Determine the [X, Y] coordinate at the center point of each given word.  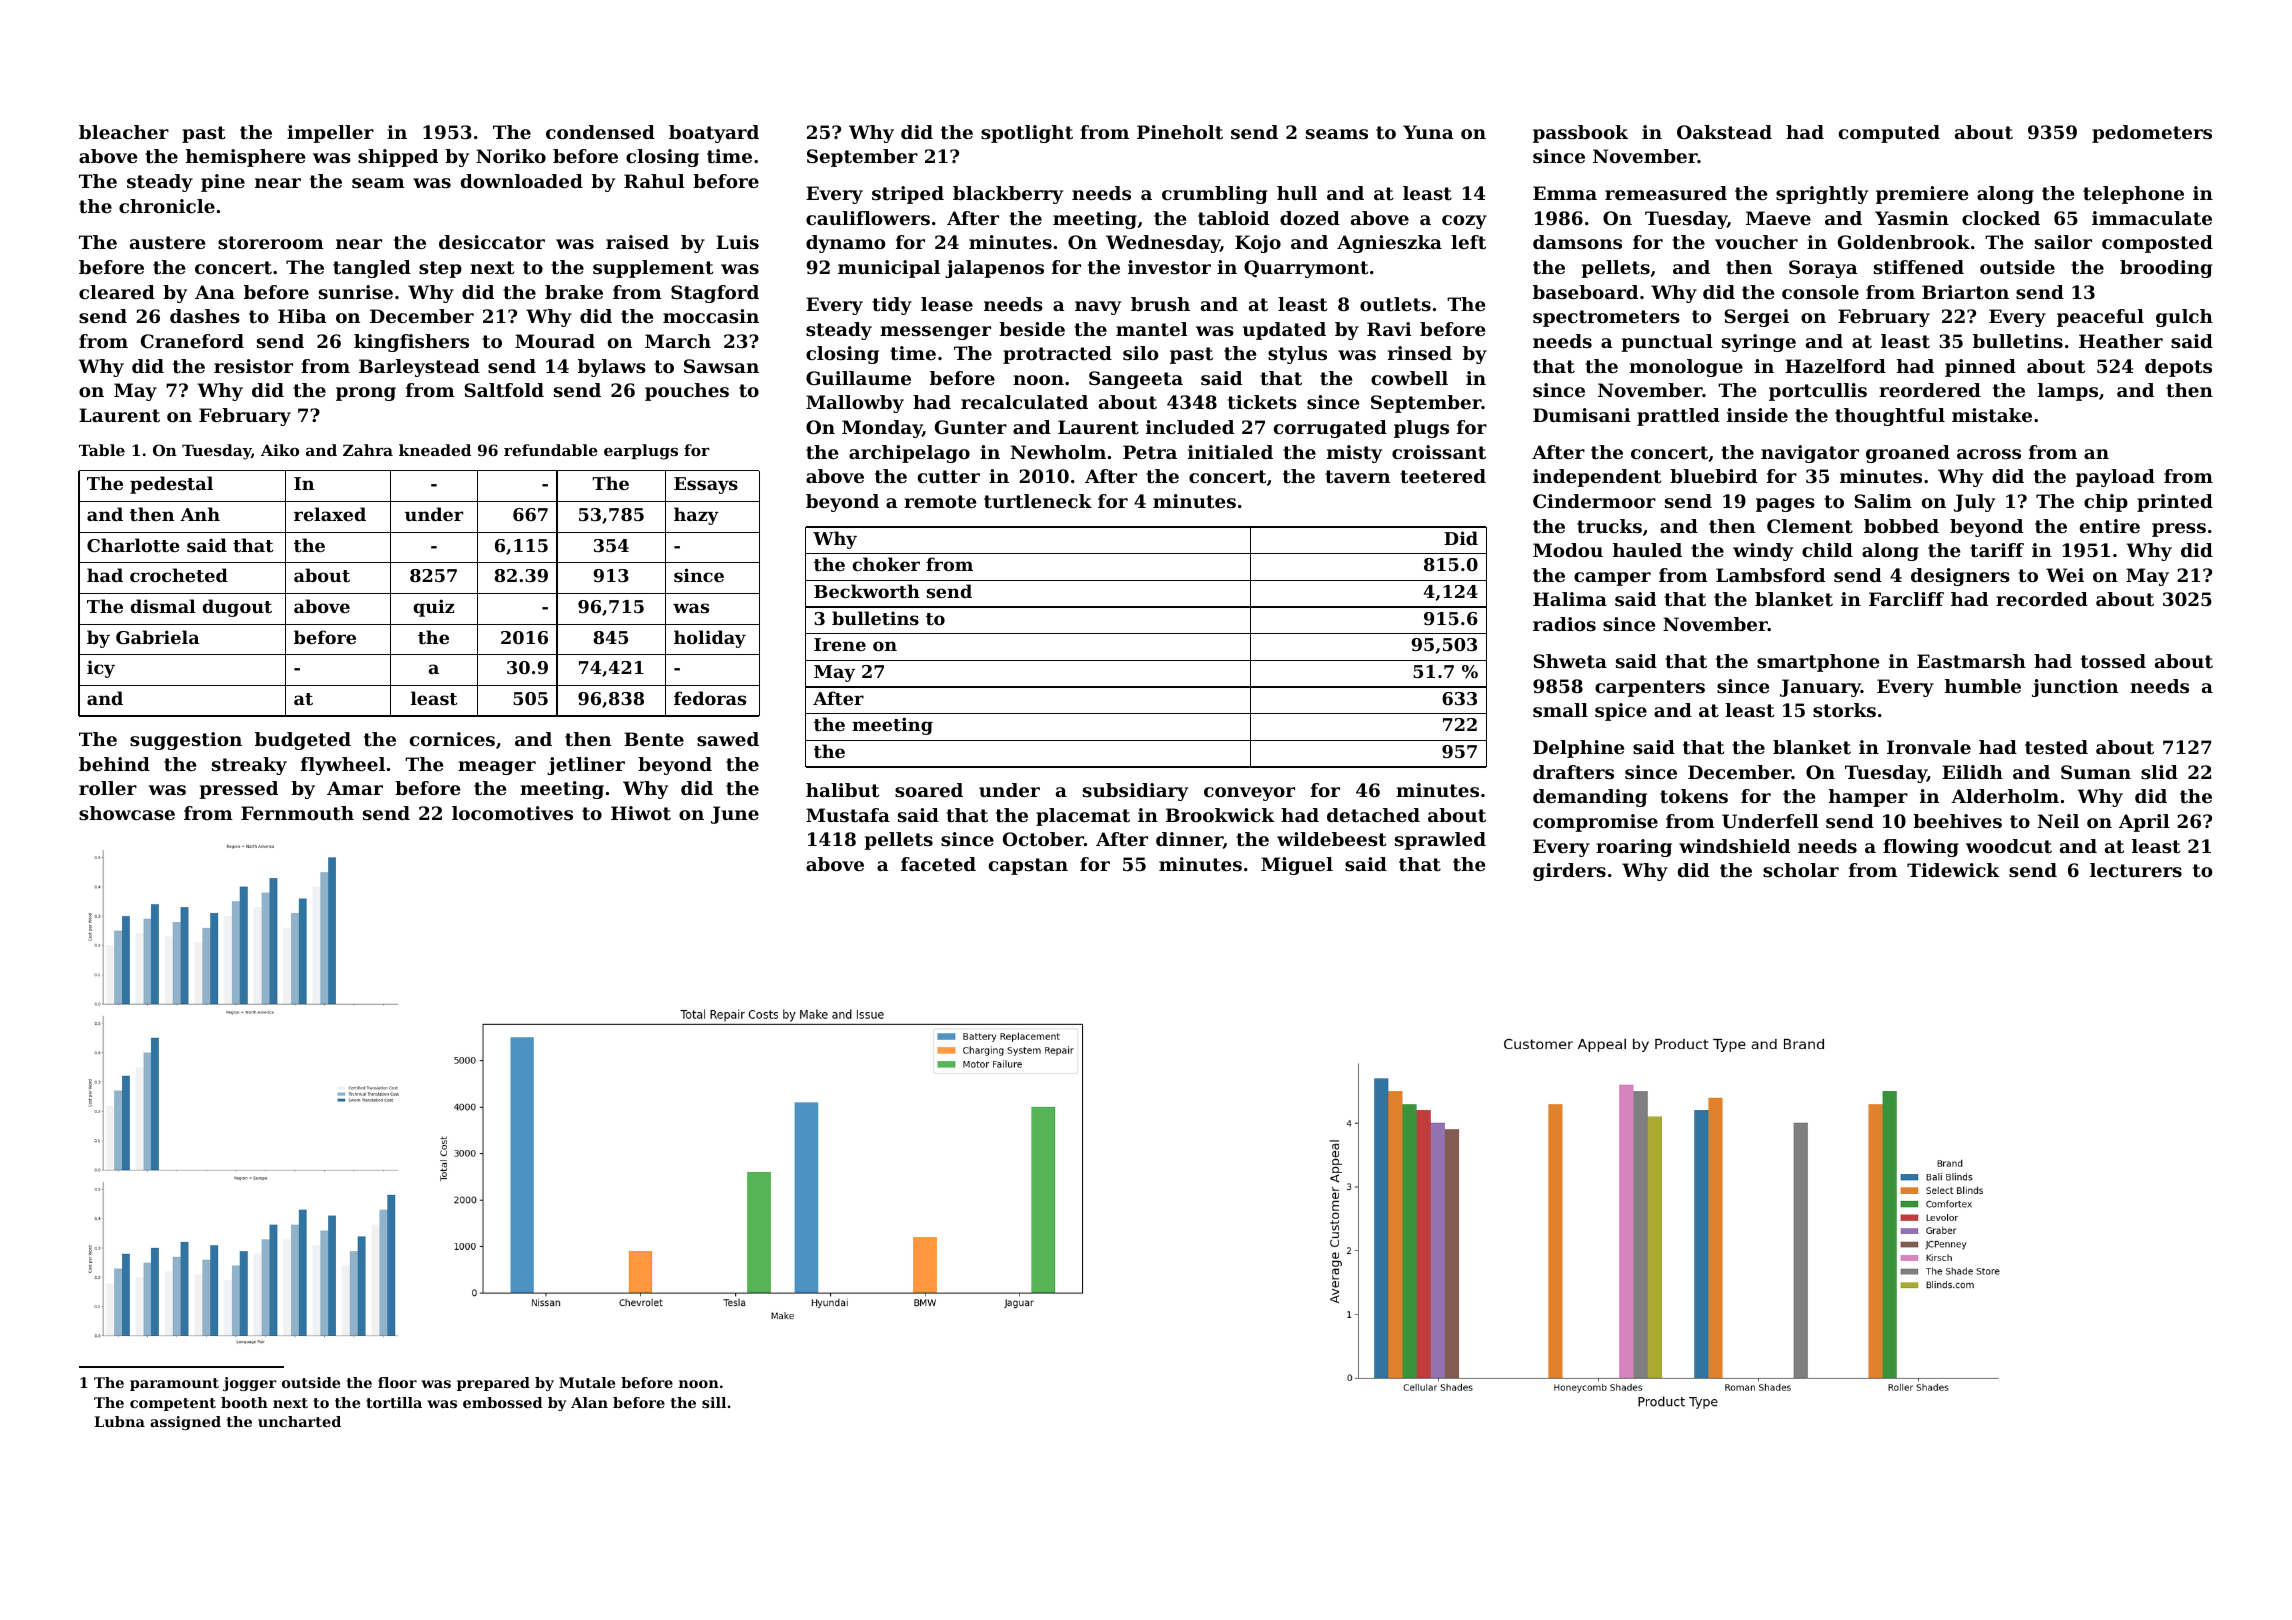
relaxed [330, 514]
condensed [600, 132]
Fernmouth [297, 813]
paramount [174, 1384]
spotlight [1027, 134]
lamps [2068, 392]
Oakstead [1724, 132]
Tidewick [1953, 870]
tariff [1997, 550]
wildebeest [1331, 839]
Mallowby [855, 404]
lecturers [2136, 870]
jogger [250, 1384]
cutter [949, 476]
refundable [551, 450]
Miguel [1297, 866]
